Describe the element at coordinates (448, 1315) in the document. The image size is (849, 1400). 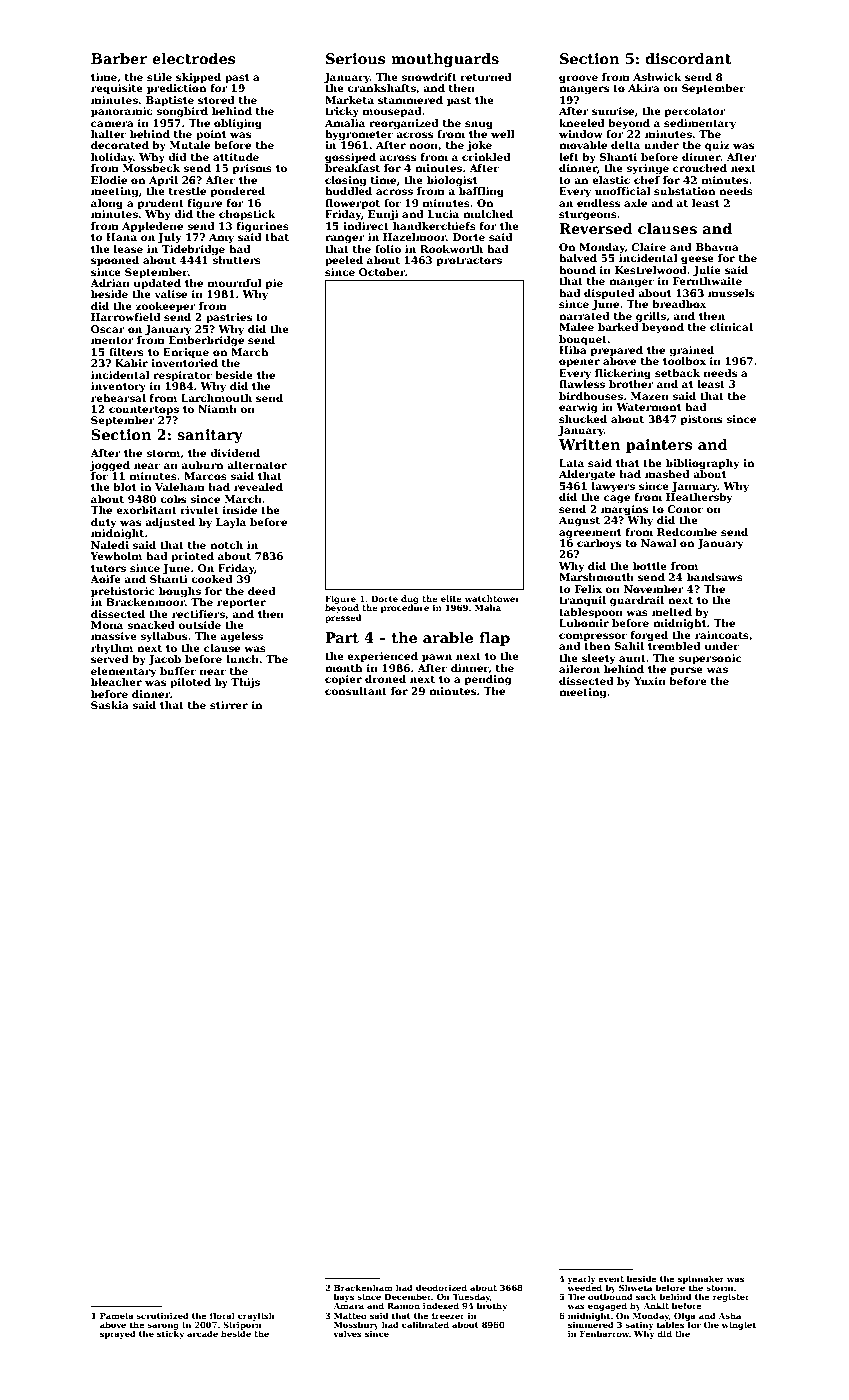
I see `freezer` at that location.
